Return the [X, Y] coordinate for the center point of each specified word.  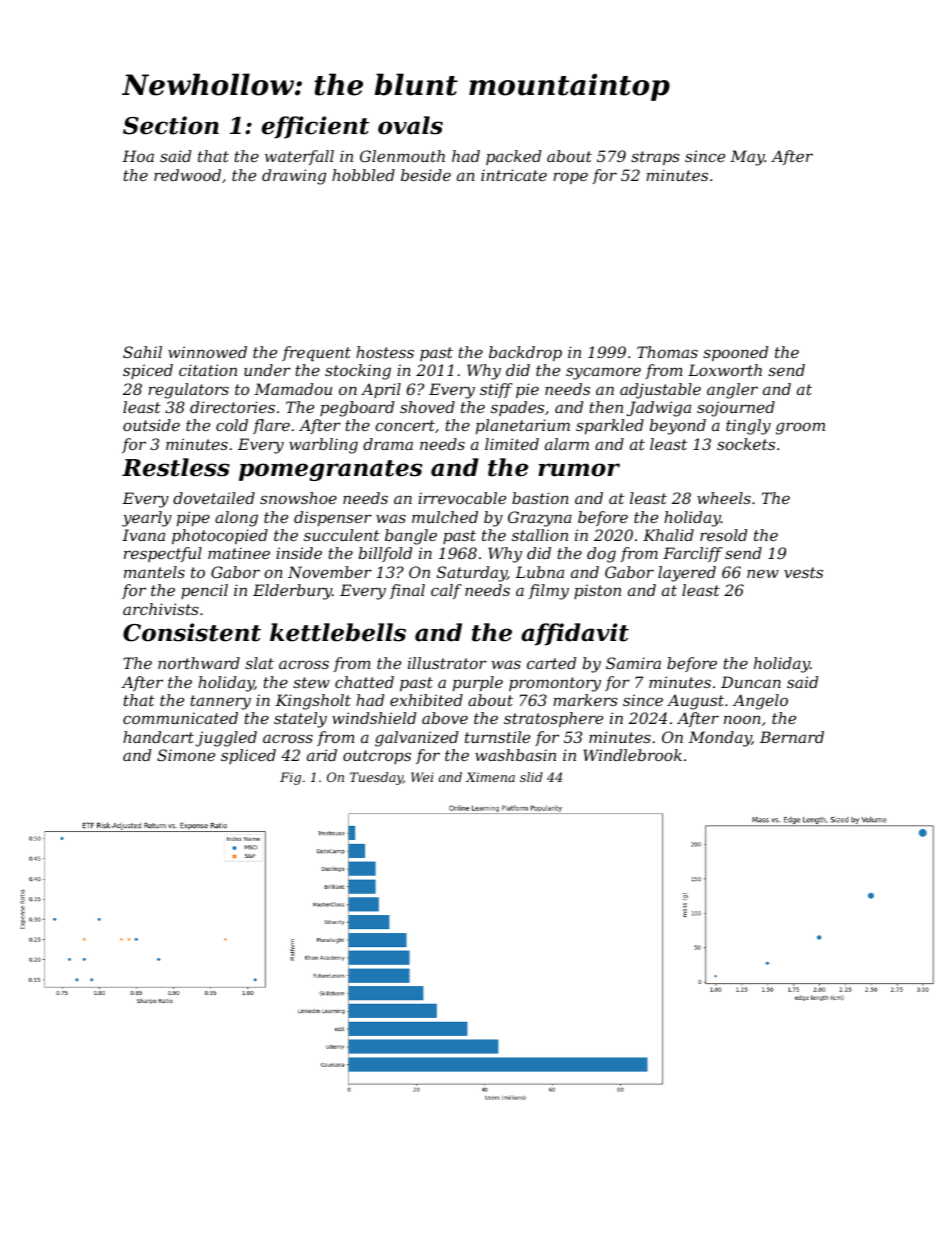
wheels [724, 498]
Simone [186, 755]
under [267, 370]
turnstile [497, 737]
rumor [579, 470]
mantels [154, 572]
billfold [385, 554]
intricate [514, 175]
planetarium [523, 426]
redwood [187, 175]
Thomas [667, 352]
